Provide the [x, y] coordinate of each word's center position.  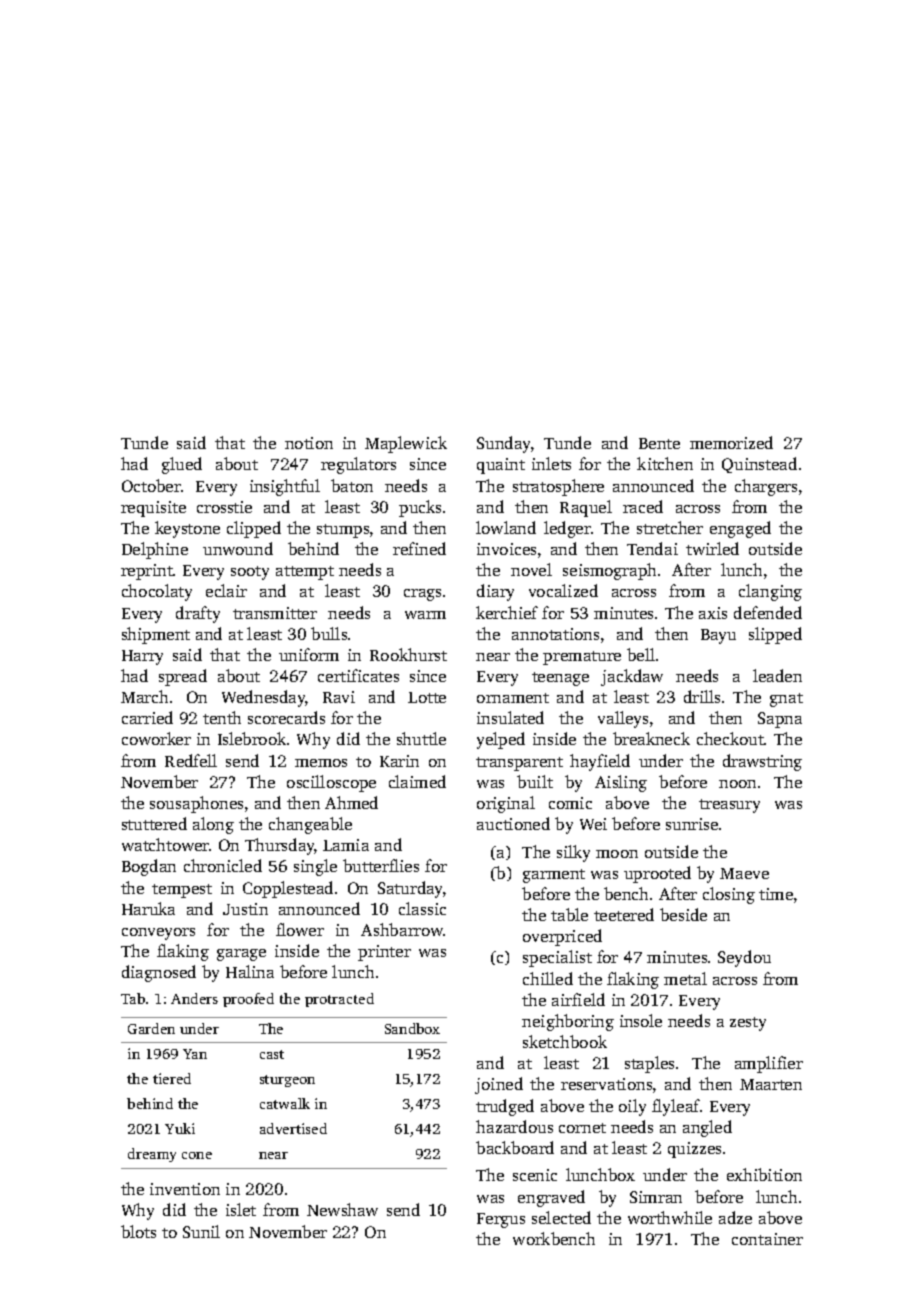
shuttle [421, 738]
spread [183, 677]
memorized [731, 442]
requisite [153, 509]
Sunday [503, 444]
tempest [182, 891]
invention [185, 1189]
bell [641, 654]
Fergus [501, 1220]
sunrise [692, 824]
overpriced [562, 937]
